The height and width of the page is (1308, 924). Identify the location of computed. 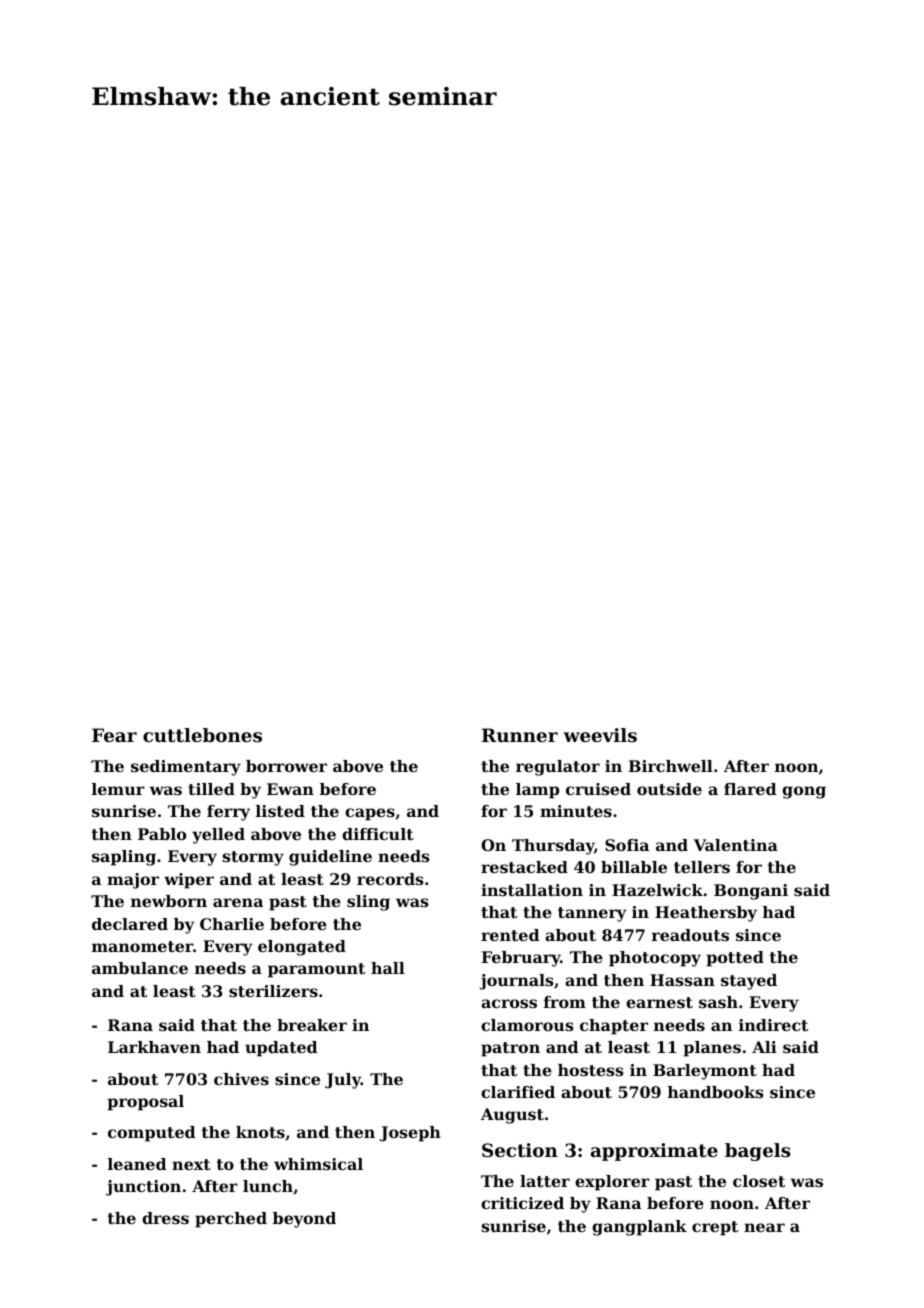
(151, 1134).
